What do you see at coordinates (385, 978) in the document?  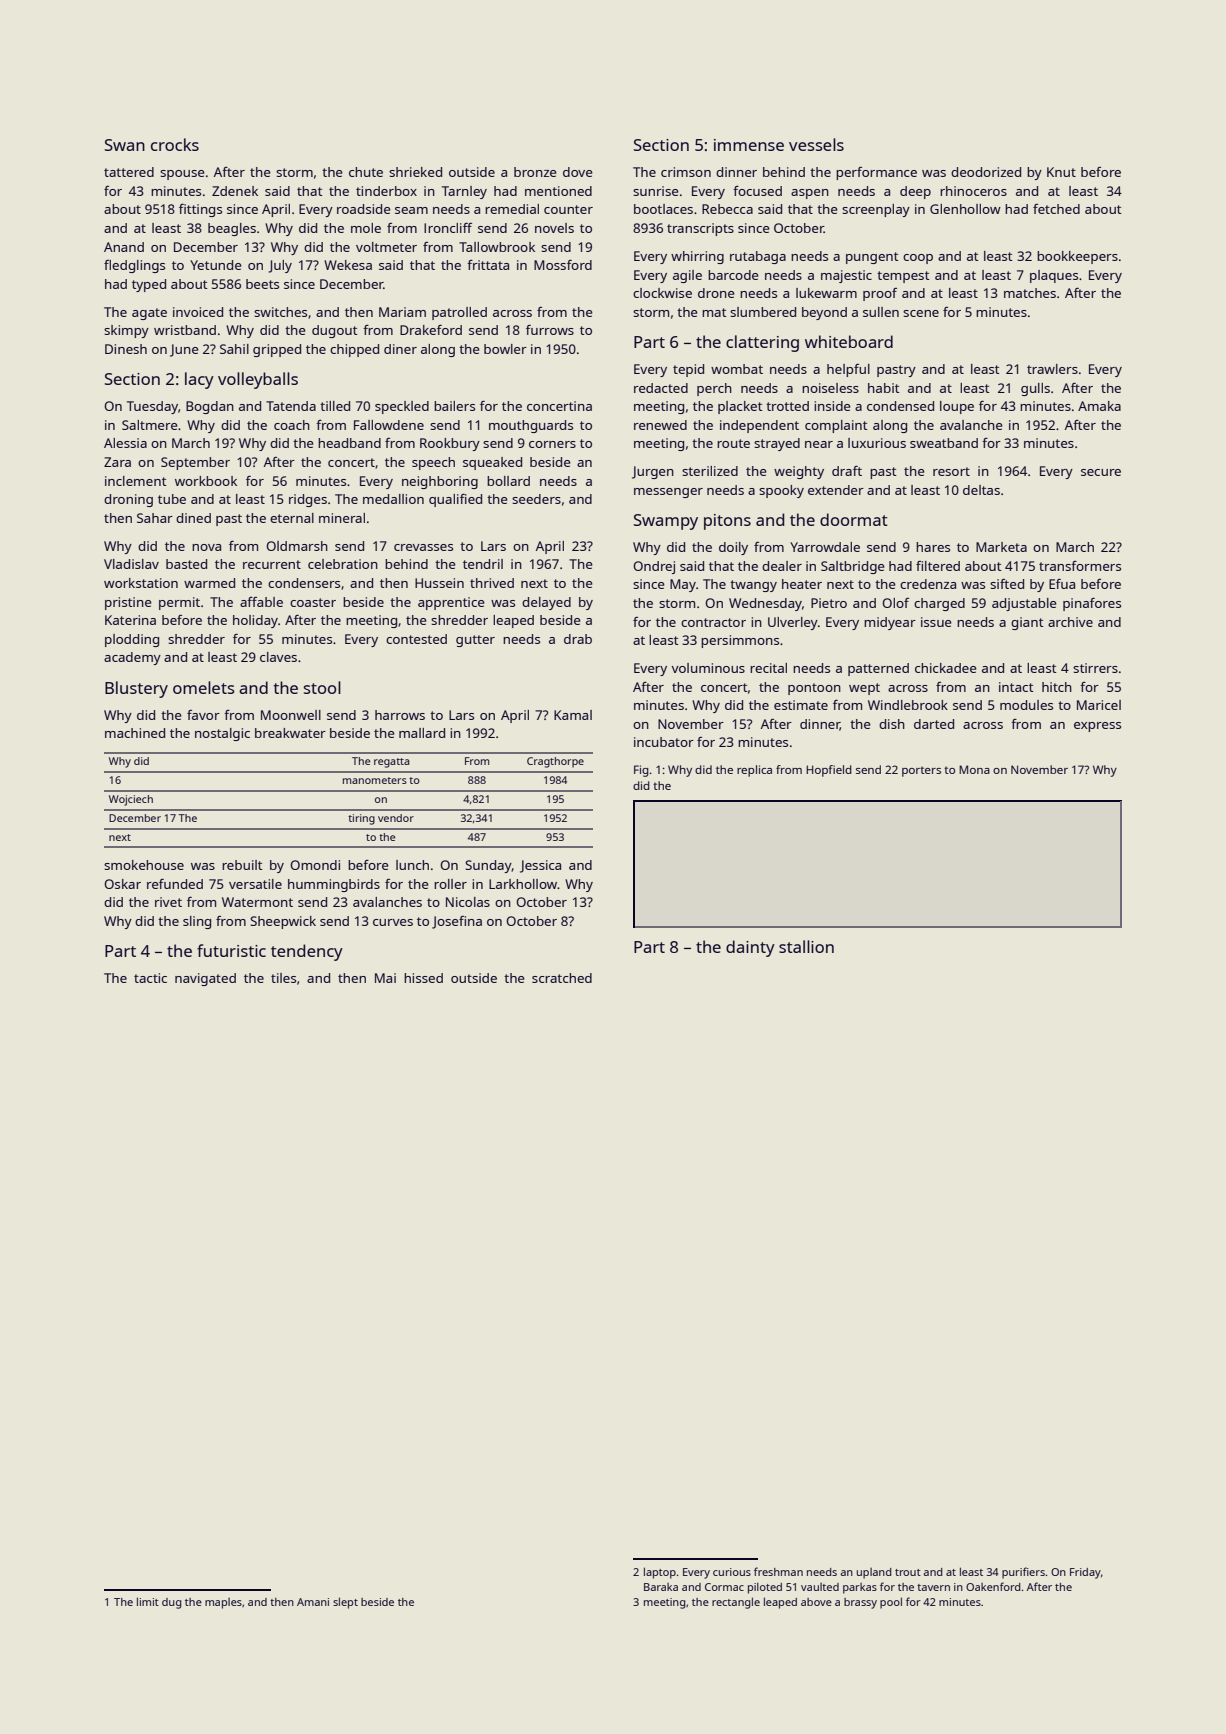 I see `Mai` at bounding box center [385, 978].
